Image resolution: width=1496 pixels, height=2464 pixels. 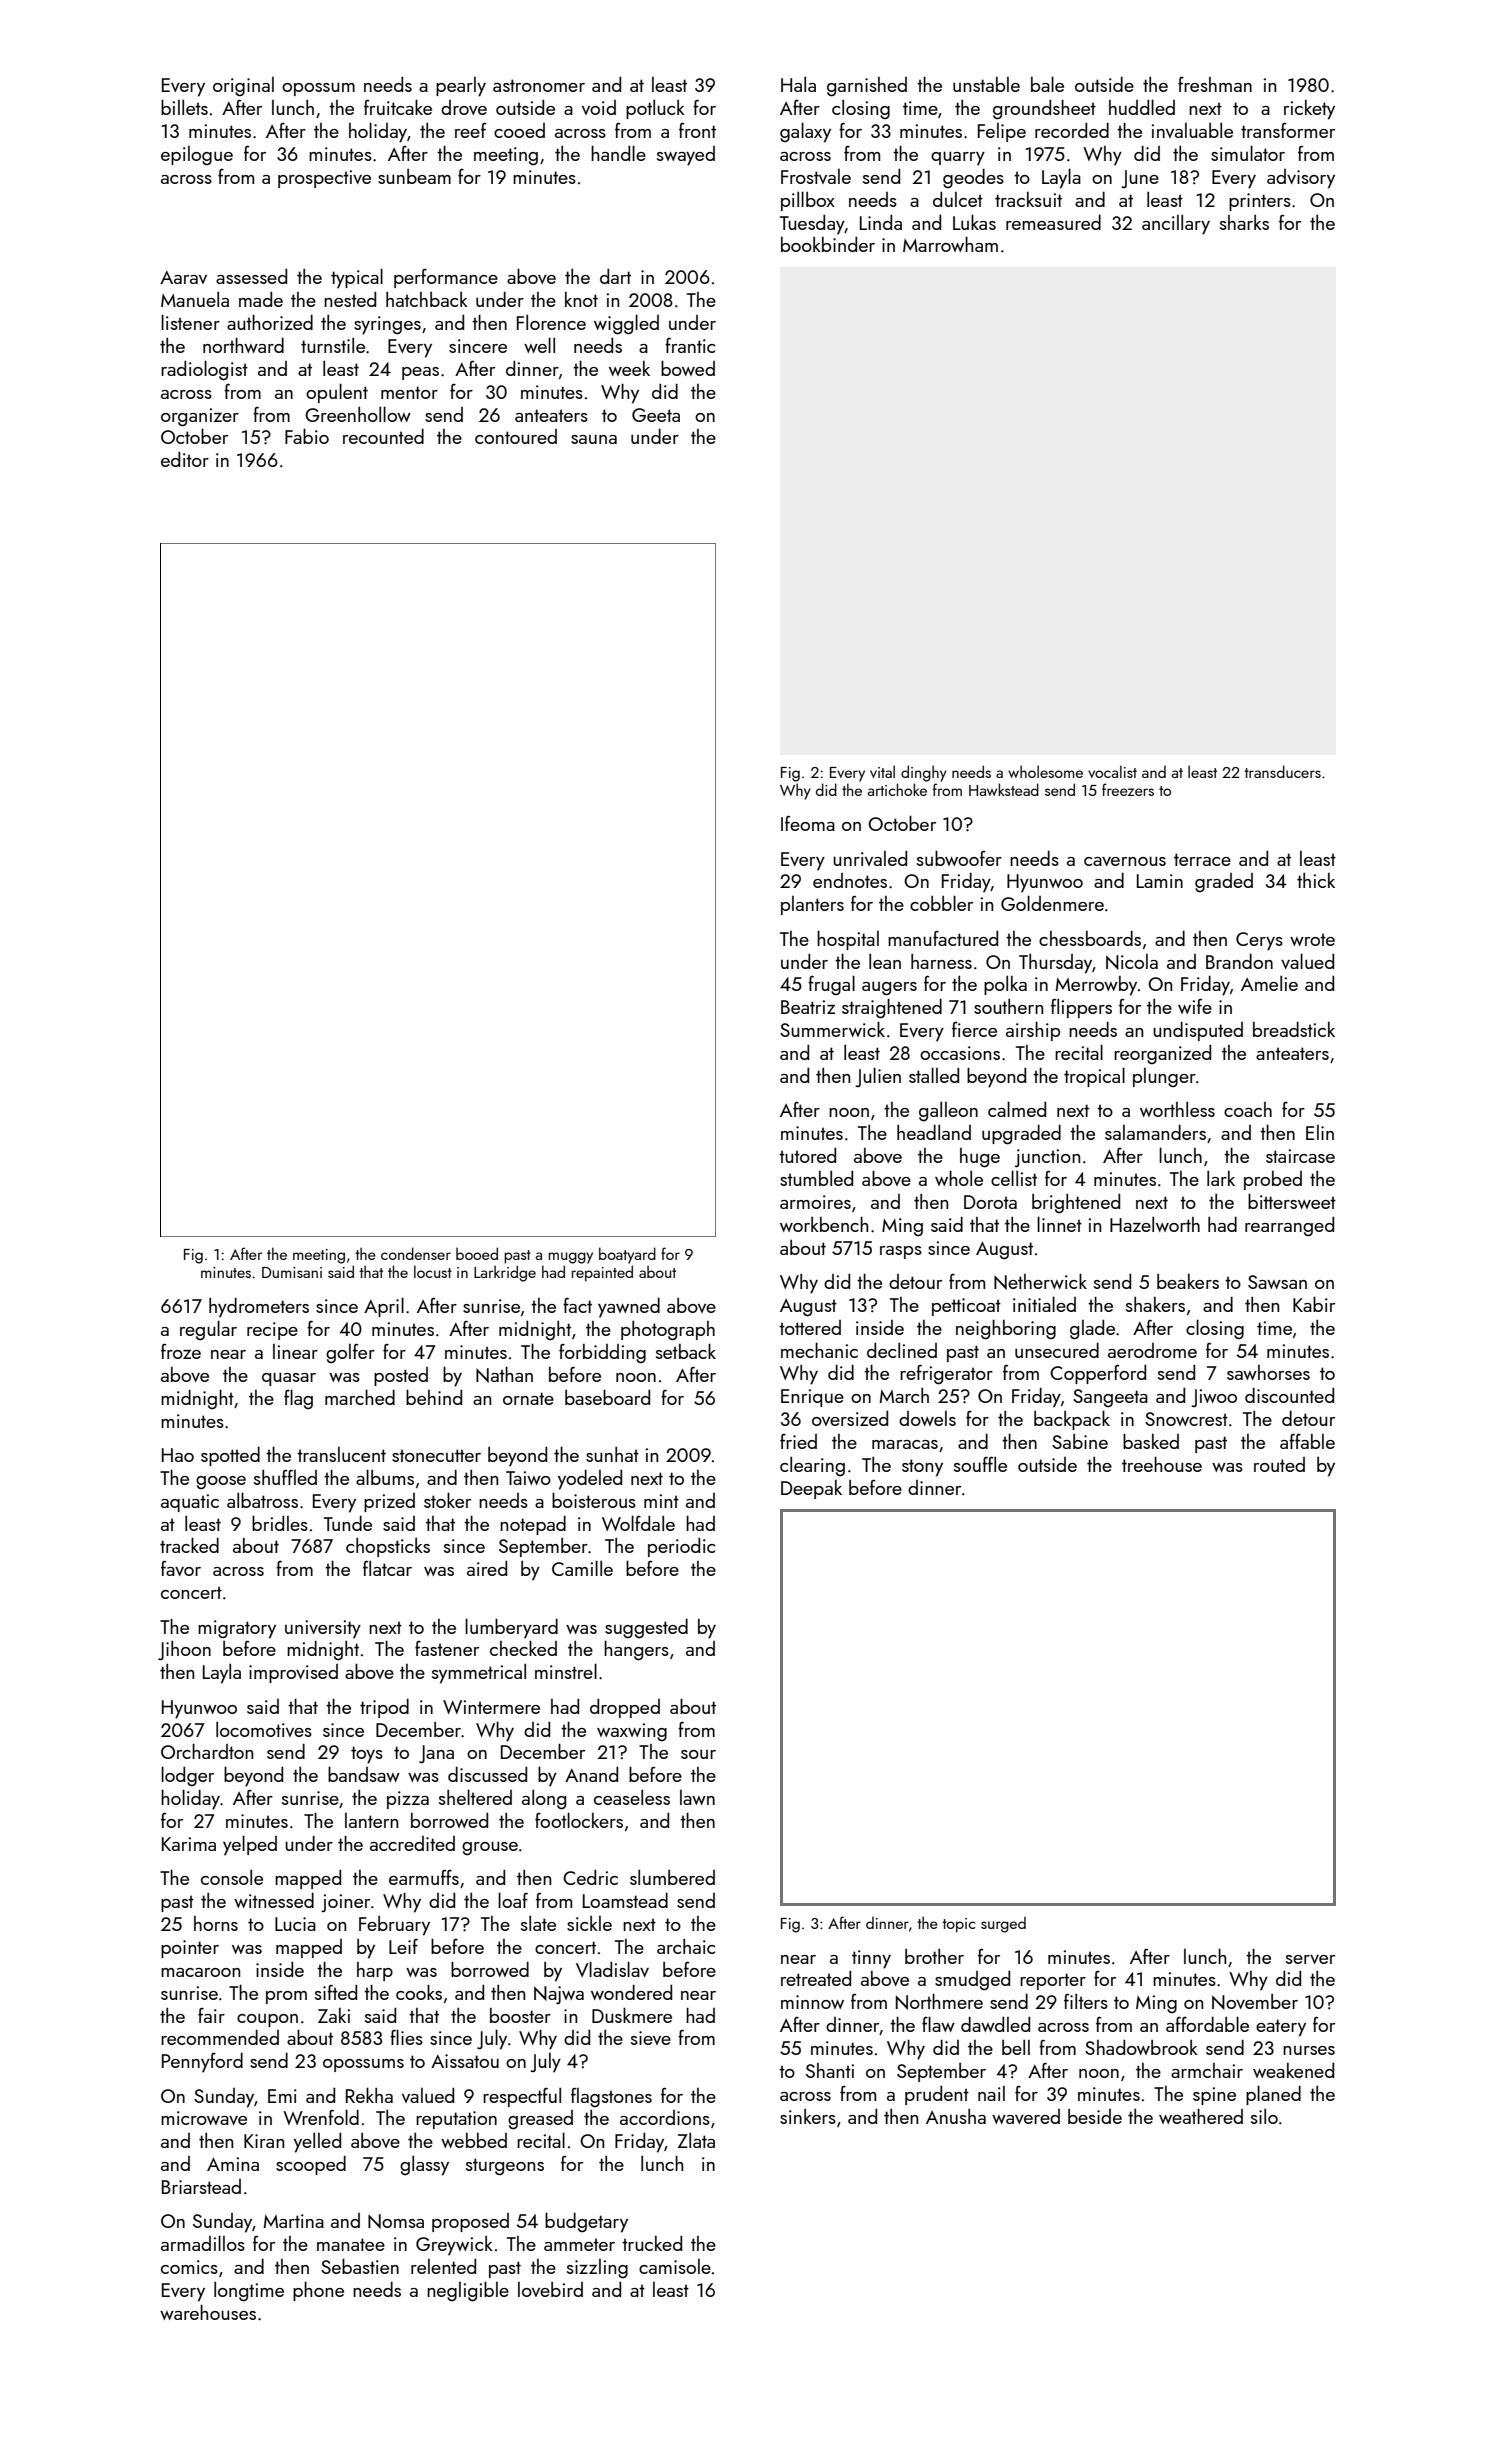 I want to click on Deepak, so click(x=811, y=1489).
